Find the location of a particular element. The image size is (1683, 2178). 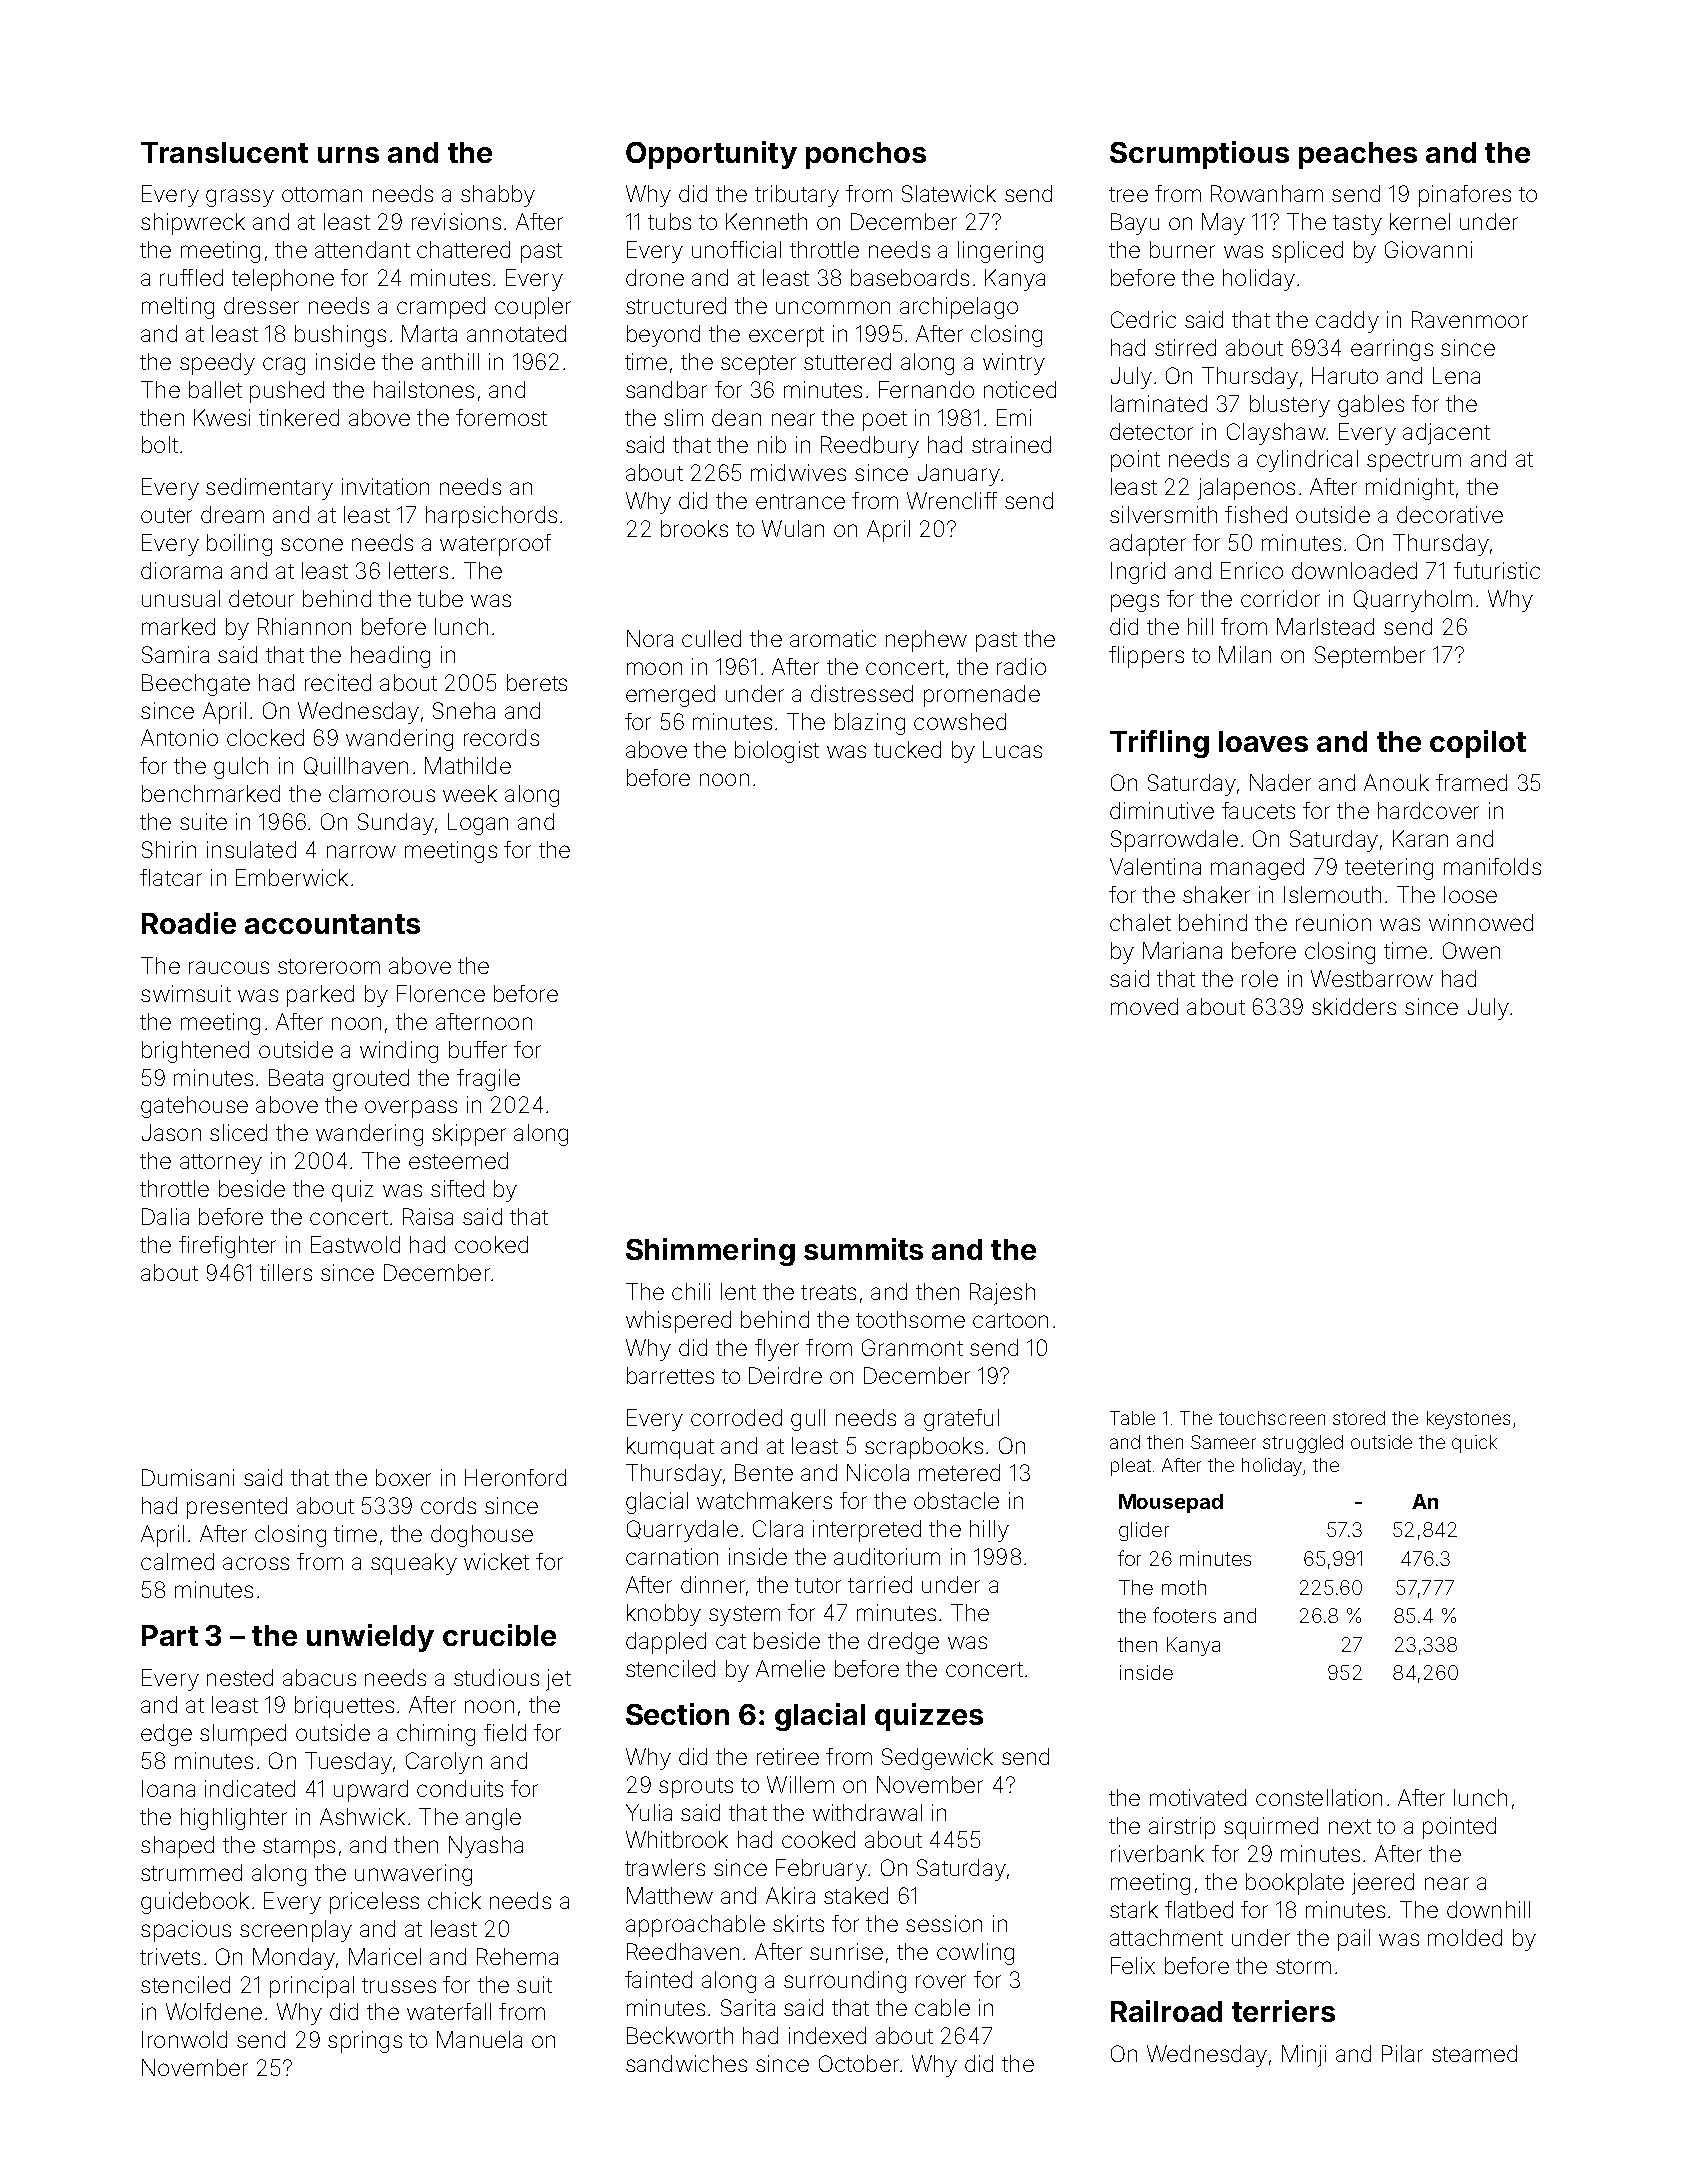

grouted is located at coordinates (371, 1080).
